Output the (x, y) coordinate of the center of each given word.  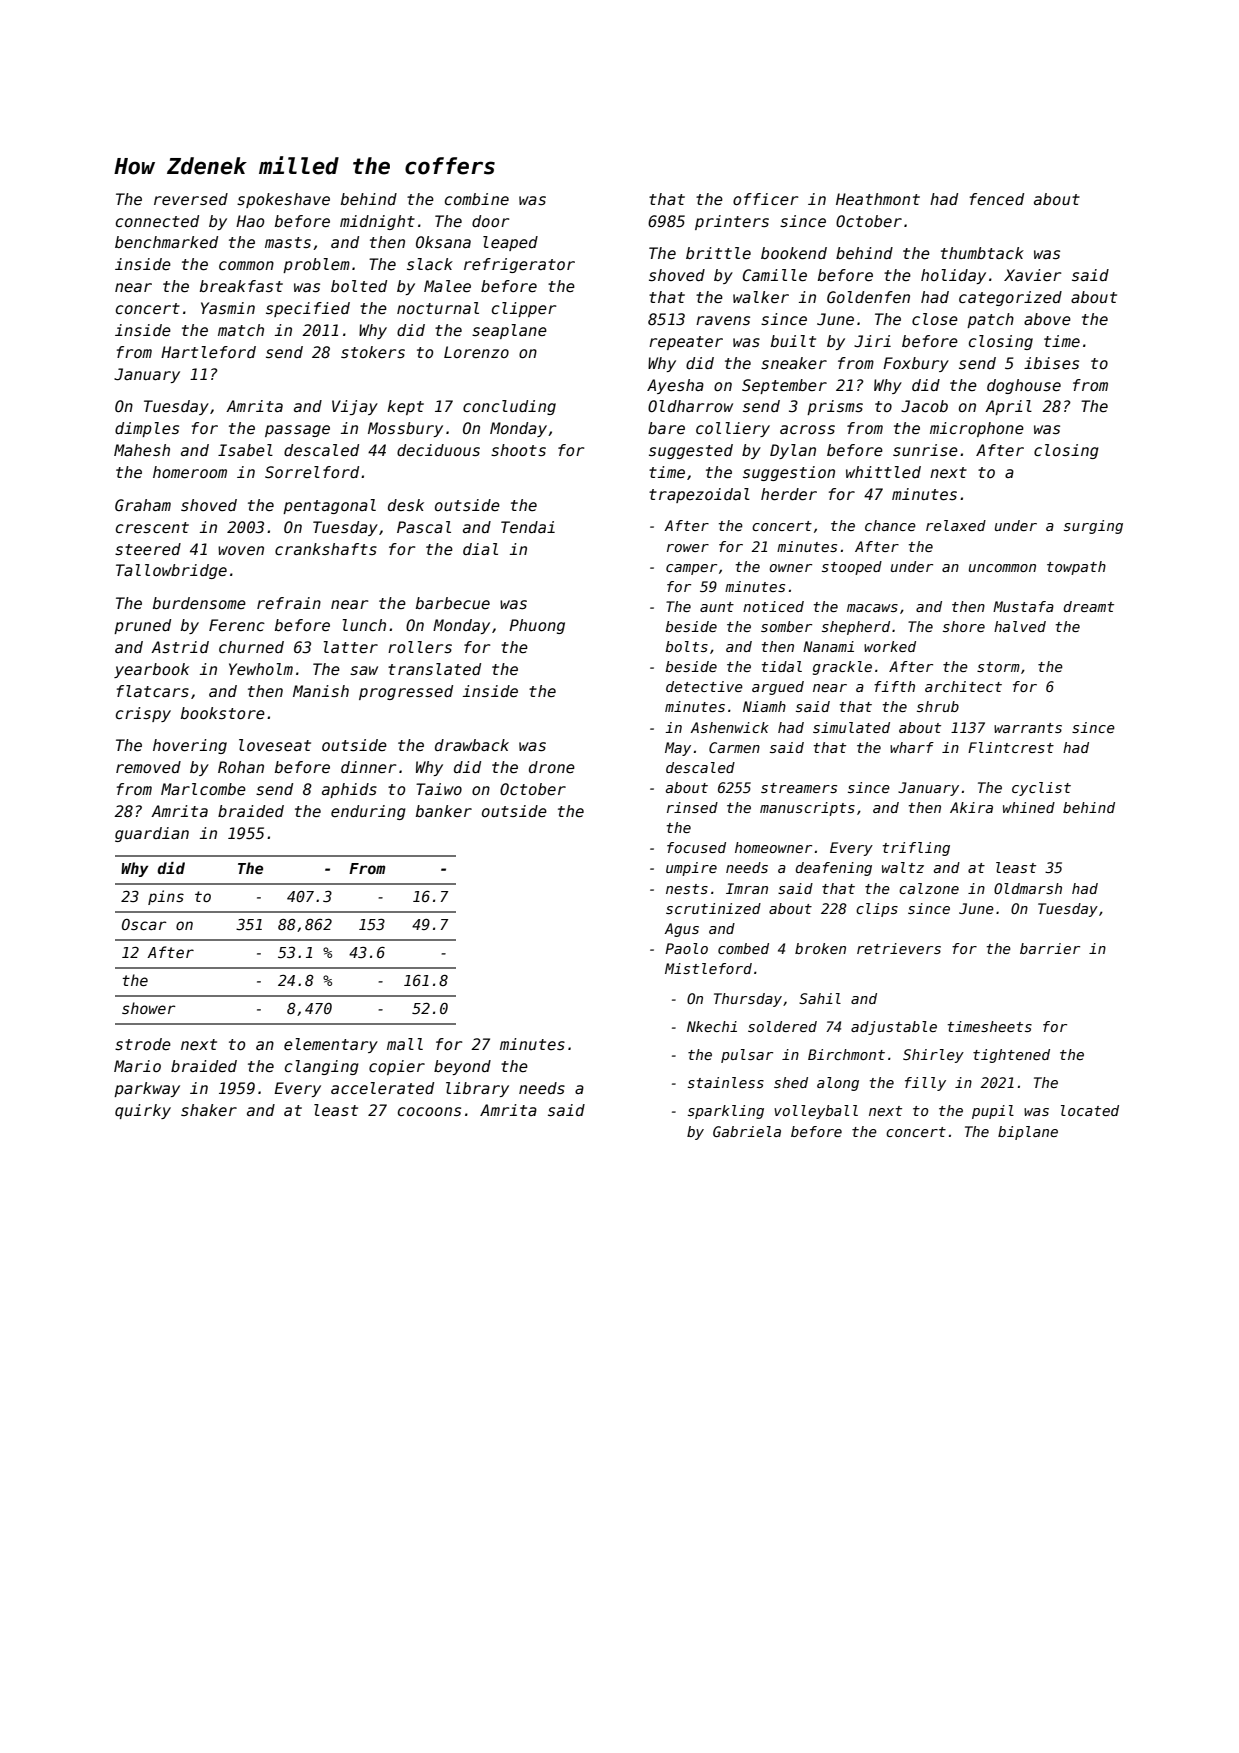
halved (1020, 626)
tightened (1011, 1056)
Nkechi (712, 1026)
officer (765, 199)
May (678, 749)
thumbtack (982, 253)
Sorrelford (312, 472)
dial (480, 549)
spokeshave (283, 200)
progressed (406, 692)
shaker (209, 1110)
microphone (977, 429)
